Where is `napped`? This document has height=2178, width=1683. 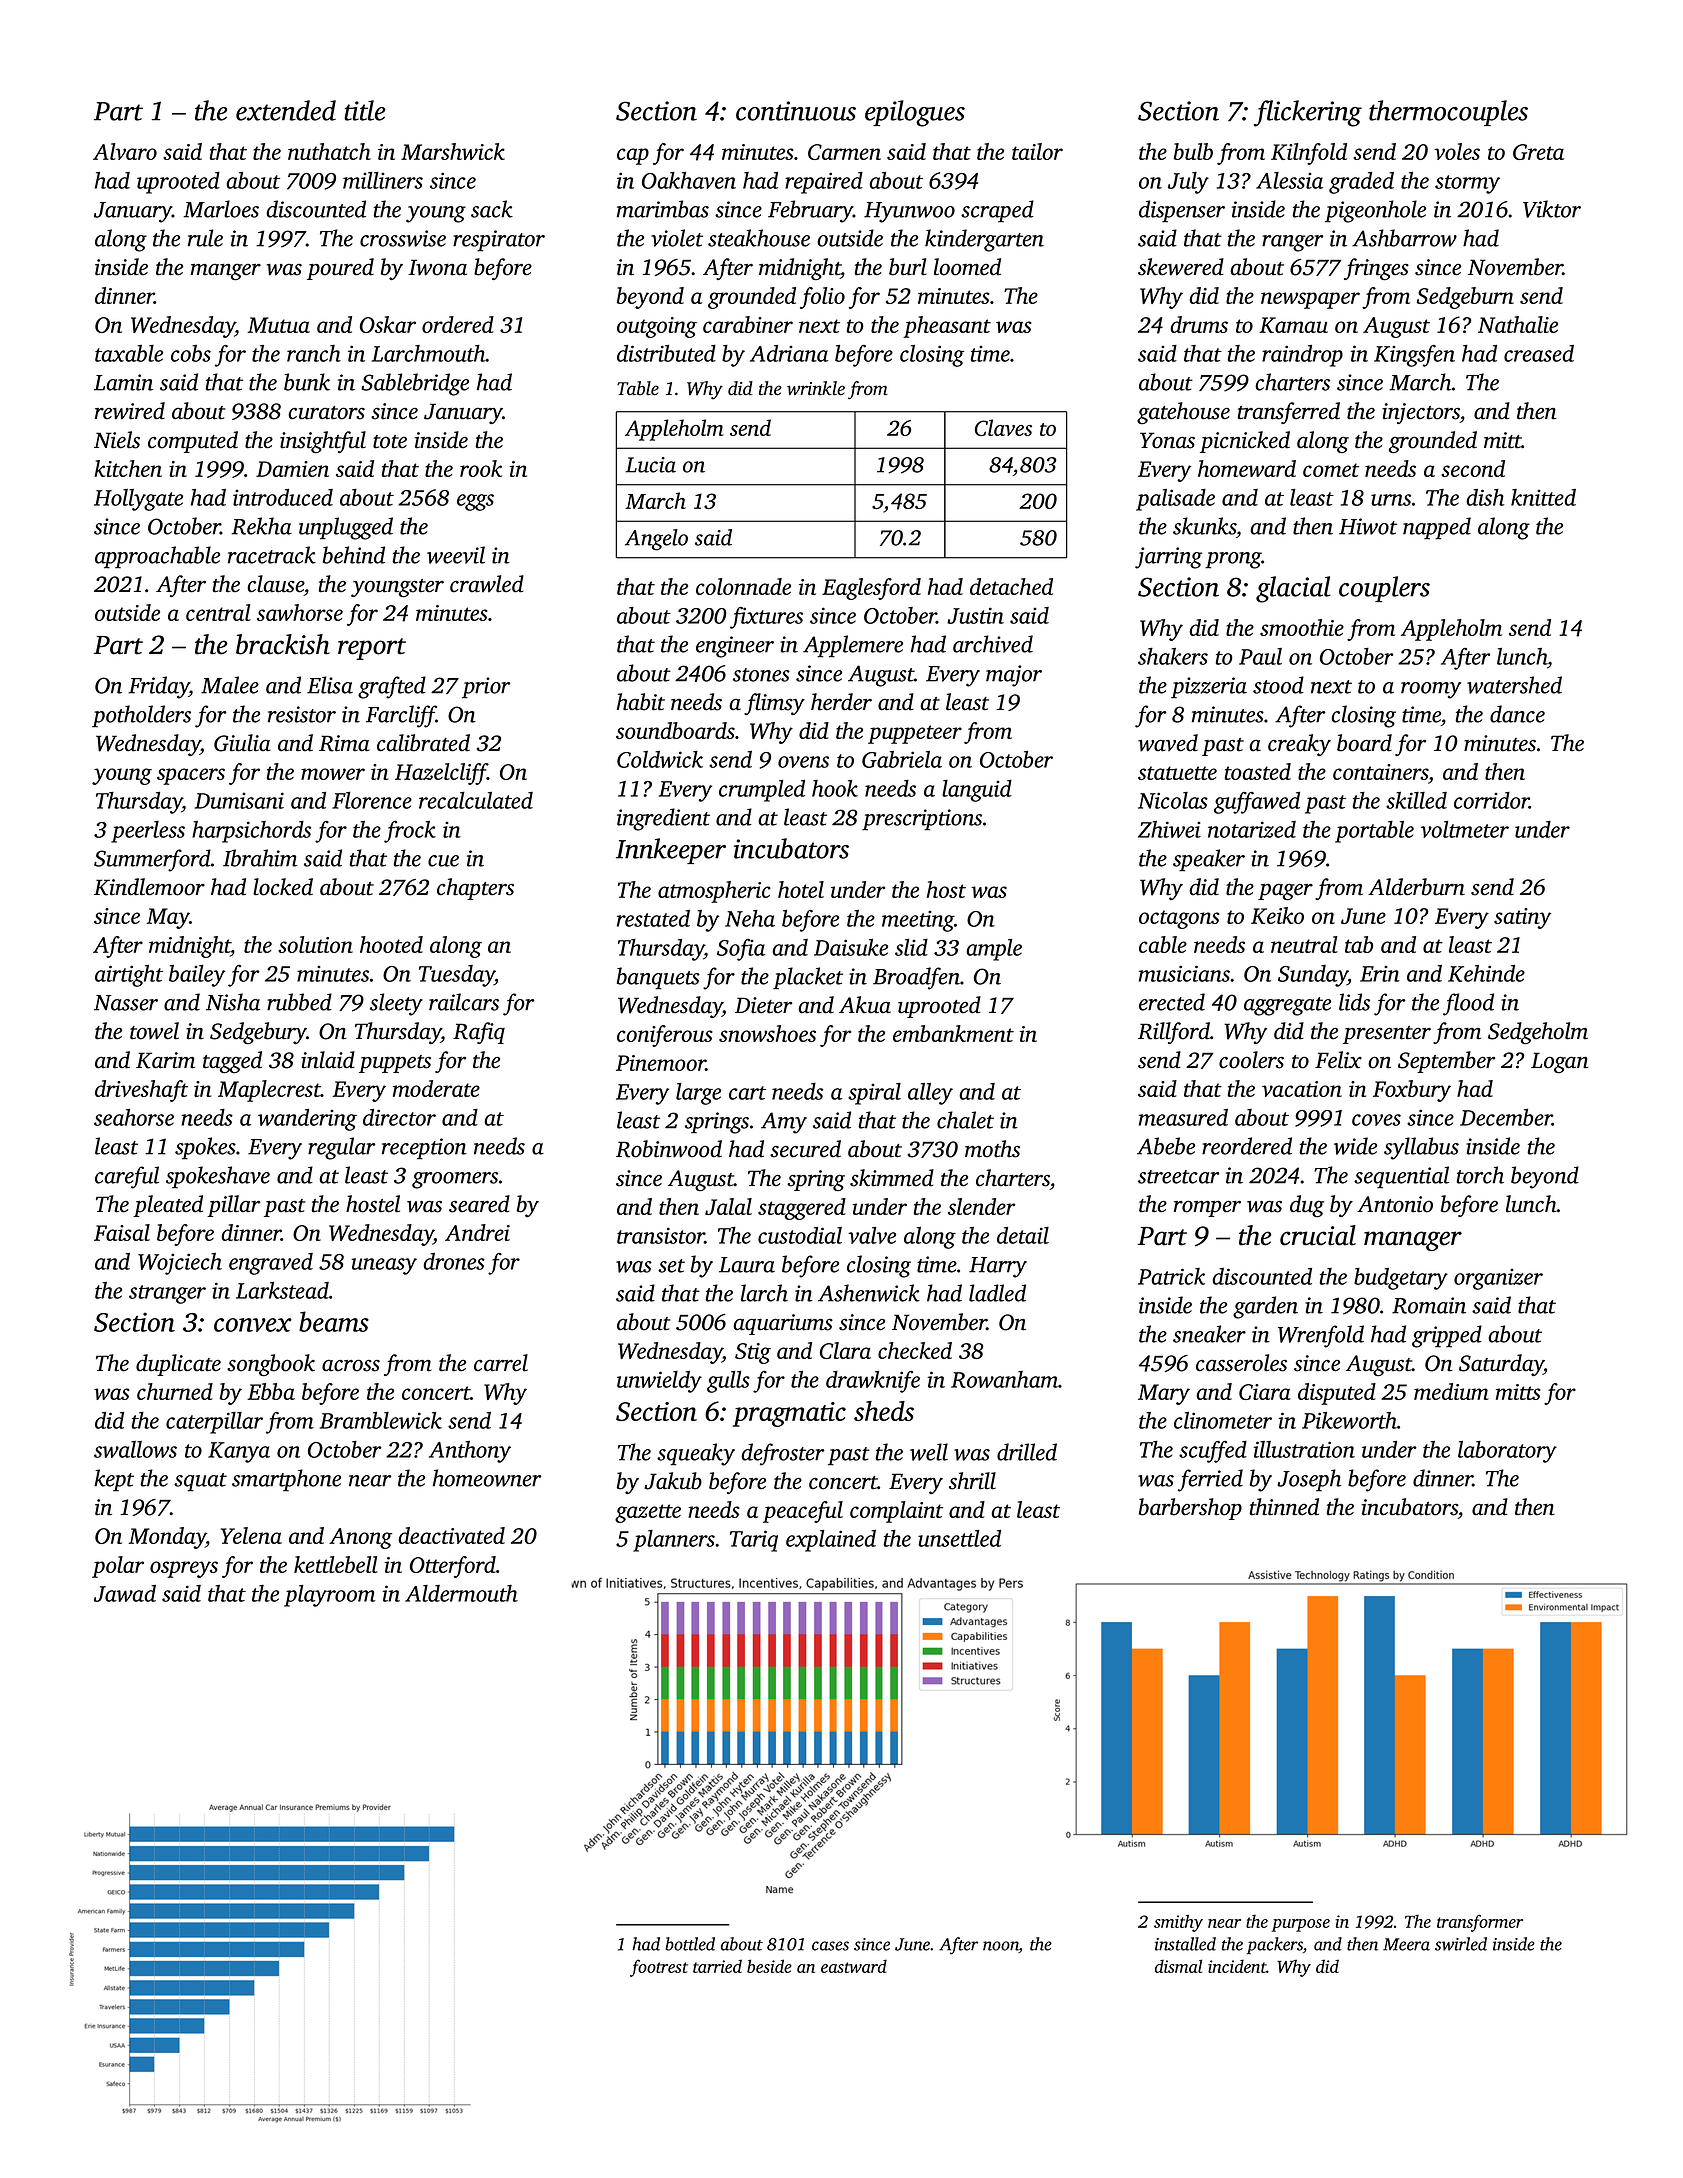
napped is located at coordinates (1437, 528).
